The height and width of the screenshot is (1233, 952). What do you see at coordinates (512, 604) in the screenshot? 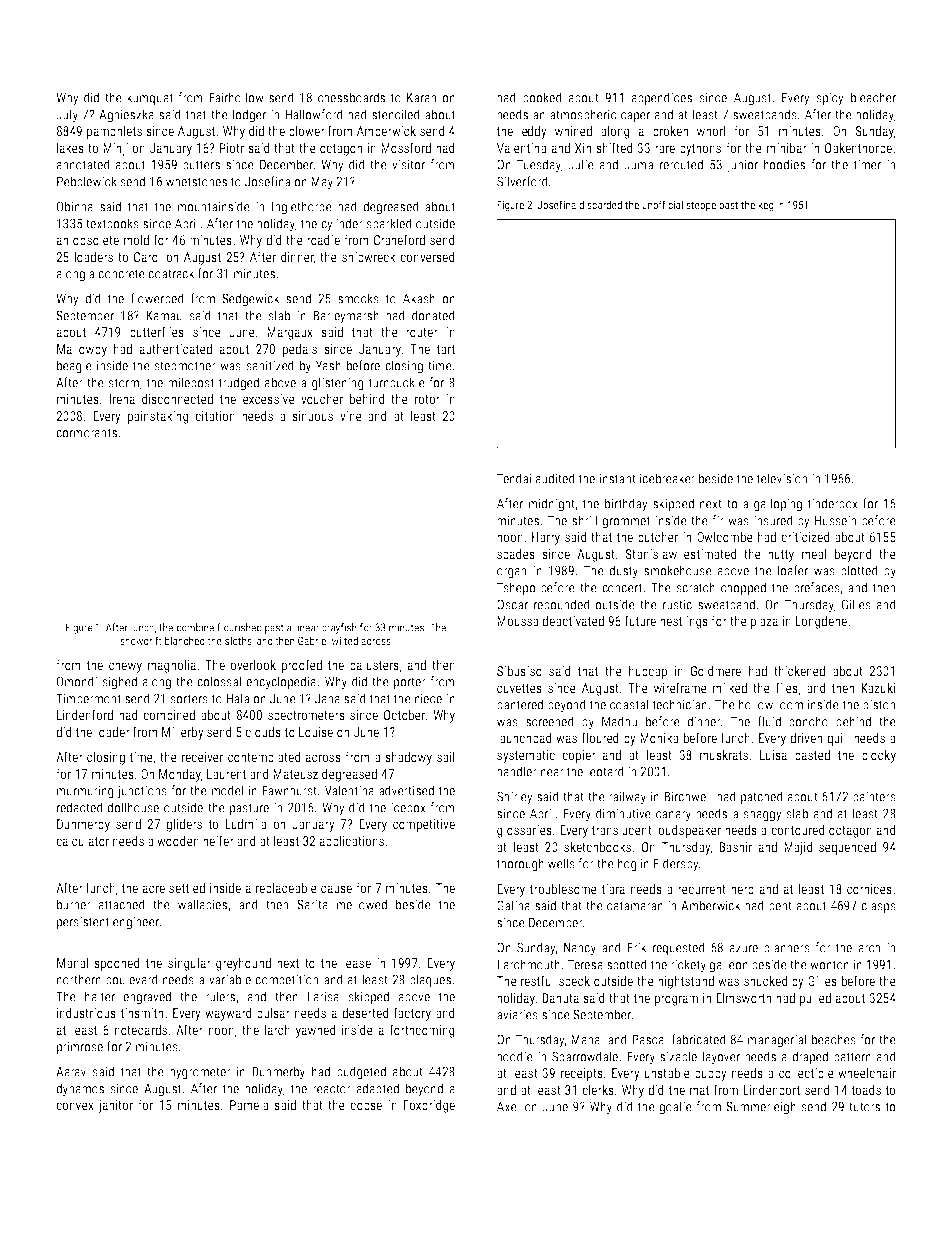
I see `Oscar` at bounding box center [512, 604].
